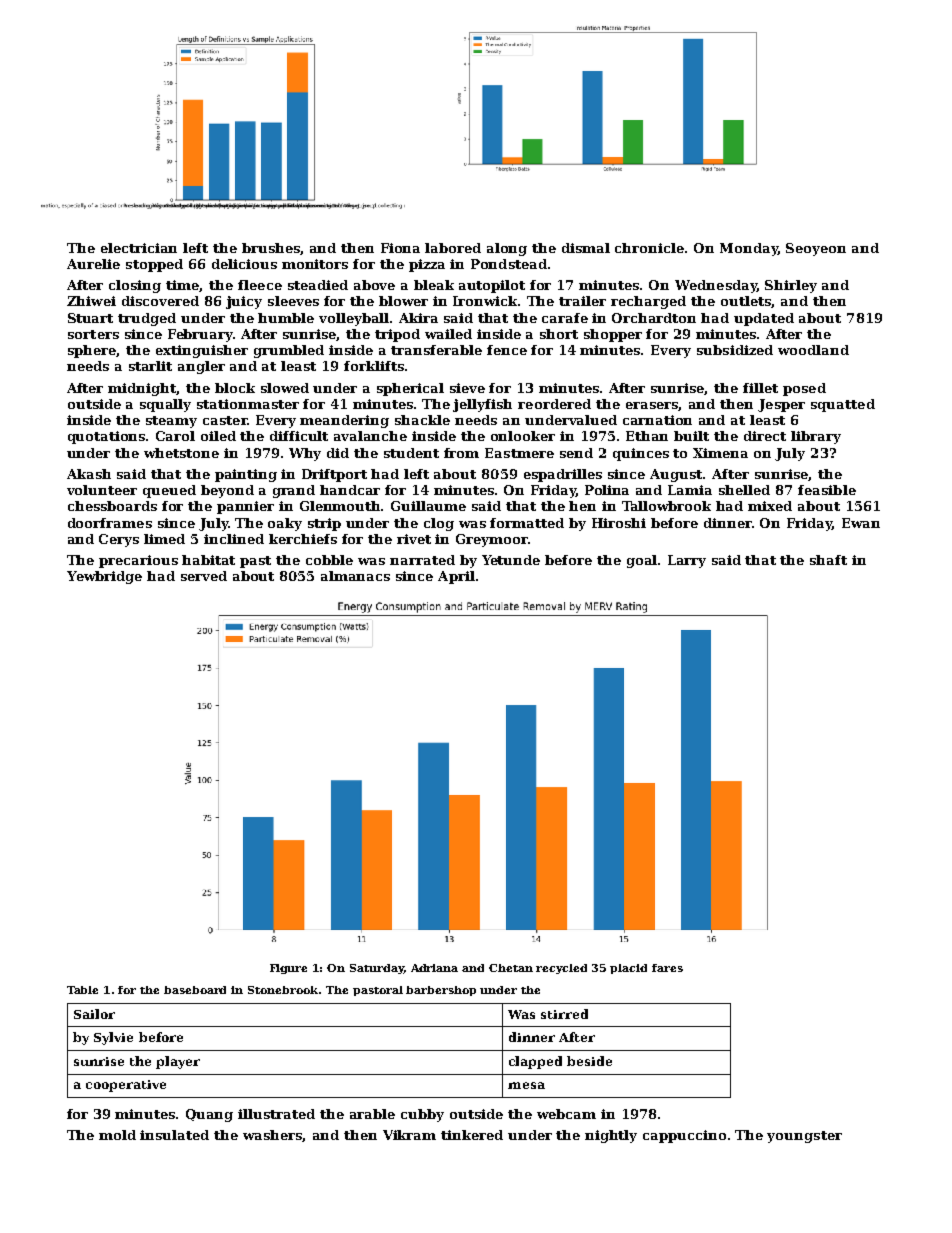 The image size is (952, 1233). Describe the element at coordinates (104, 577) in the screenshot. I see `Yewbridge` at that location.
